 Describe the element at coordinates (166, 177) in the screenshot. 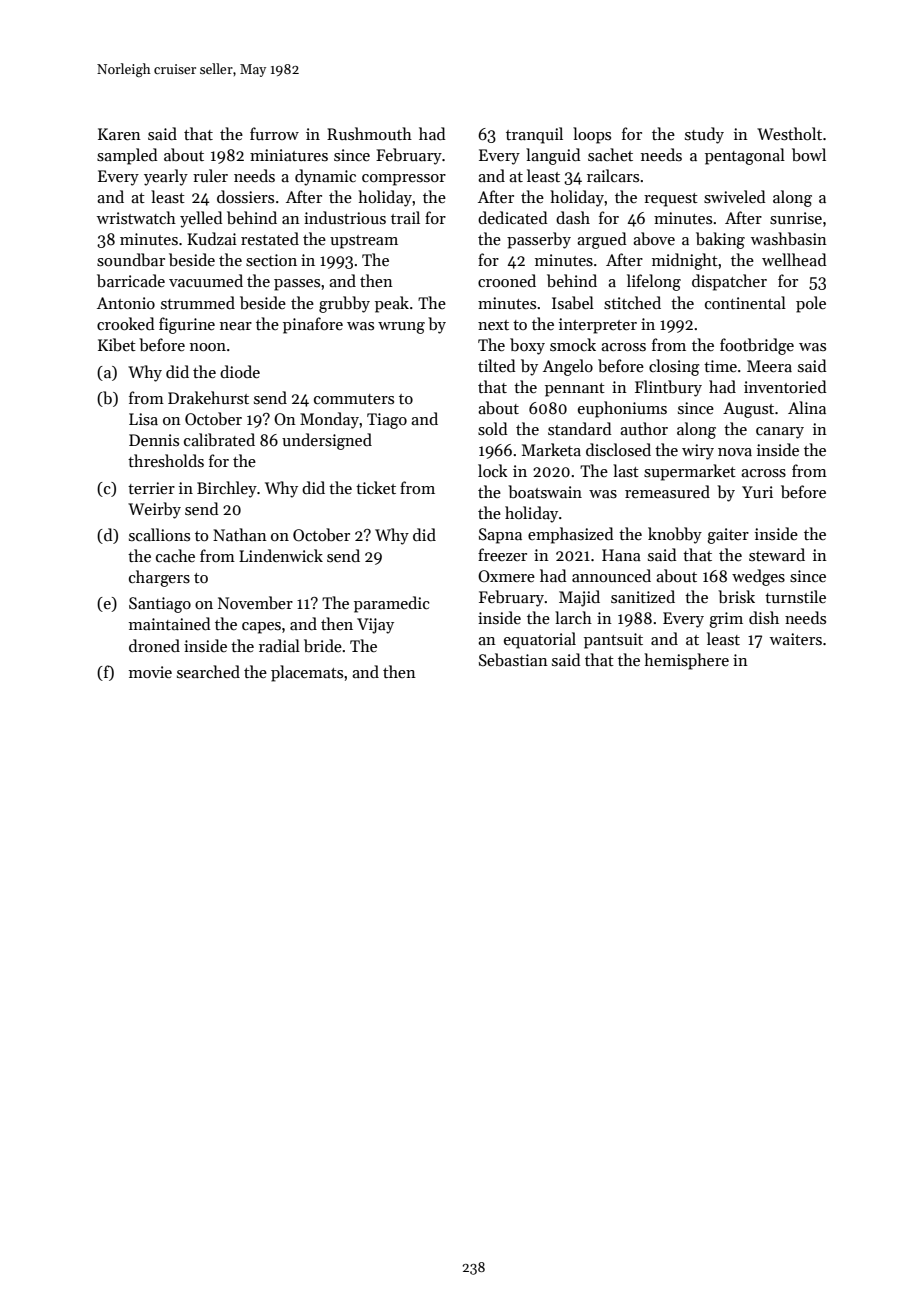

I see `yearly` at that location.
